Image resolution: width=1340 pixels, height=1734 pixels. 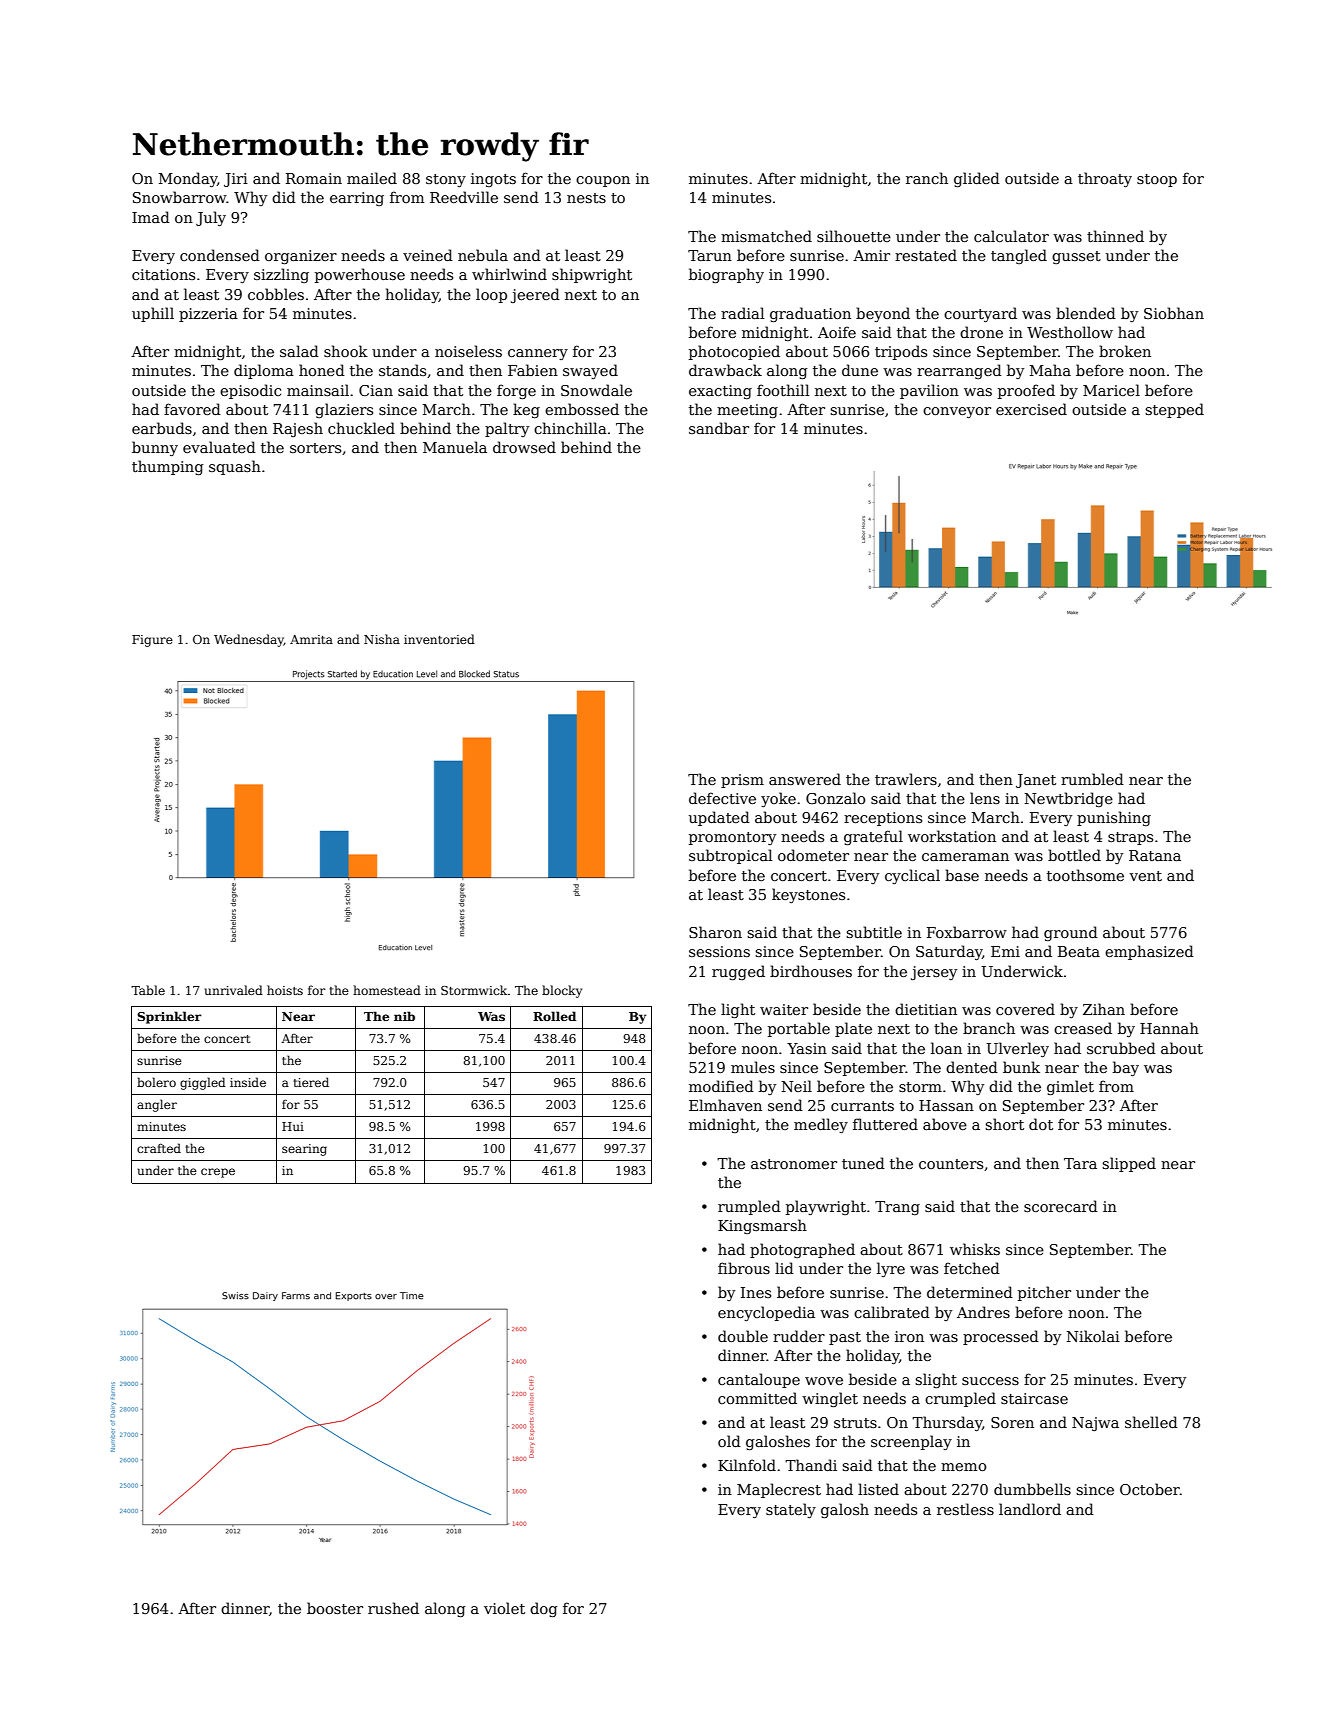 I want to click on emphasized, so click(x=1149, y=952).
